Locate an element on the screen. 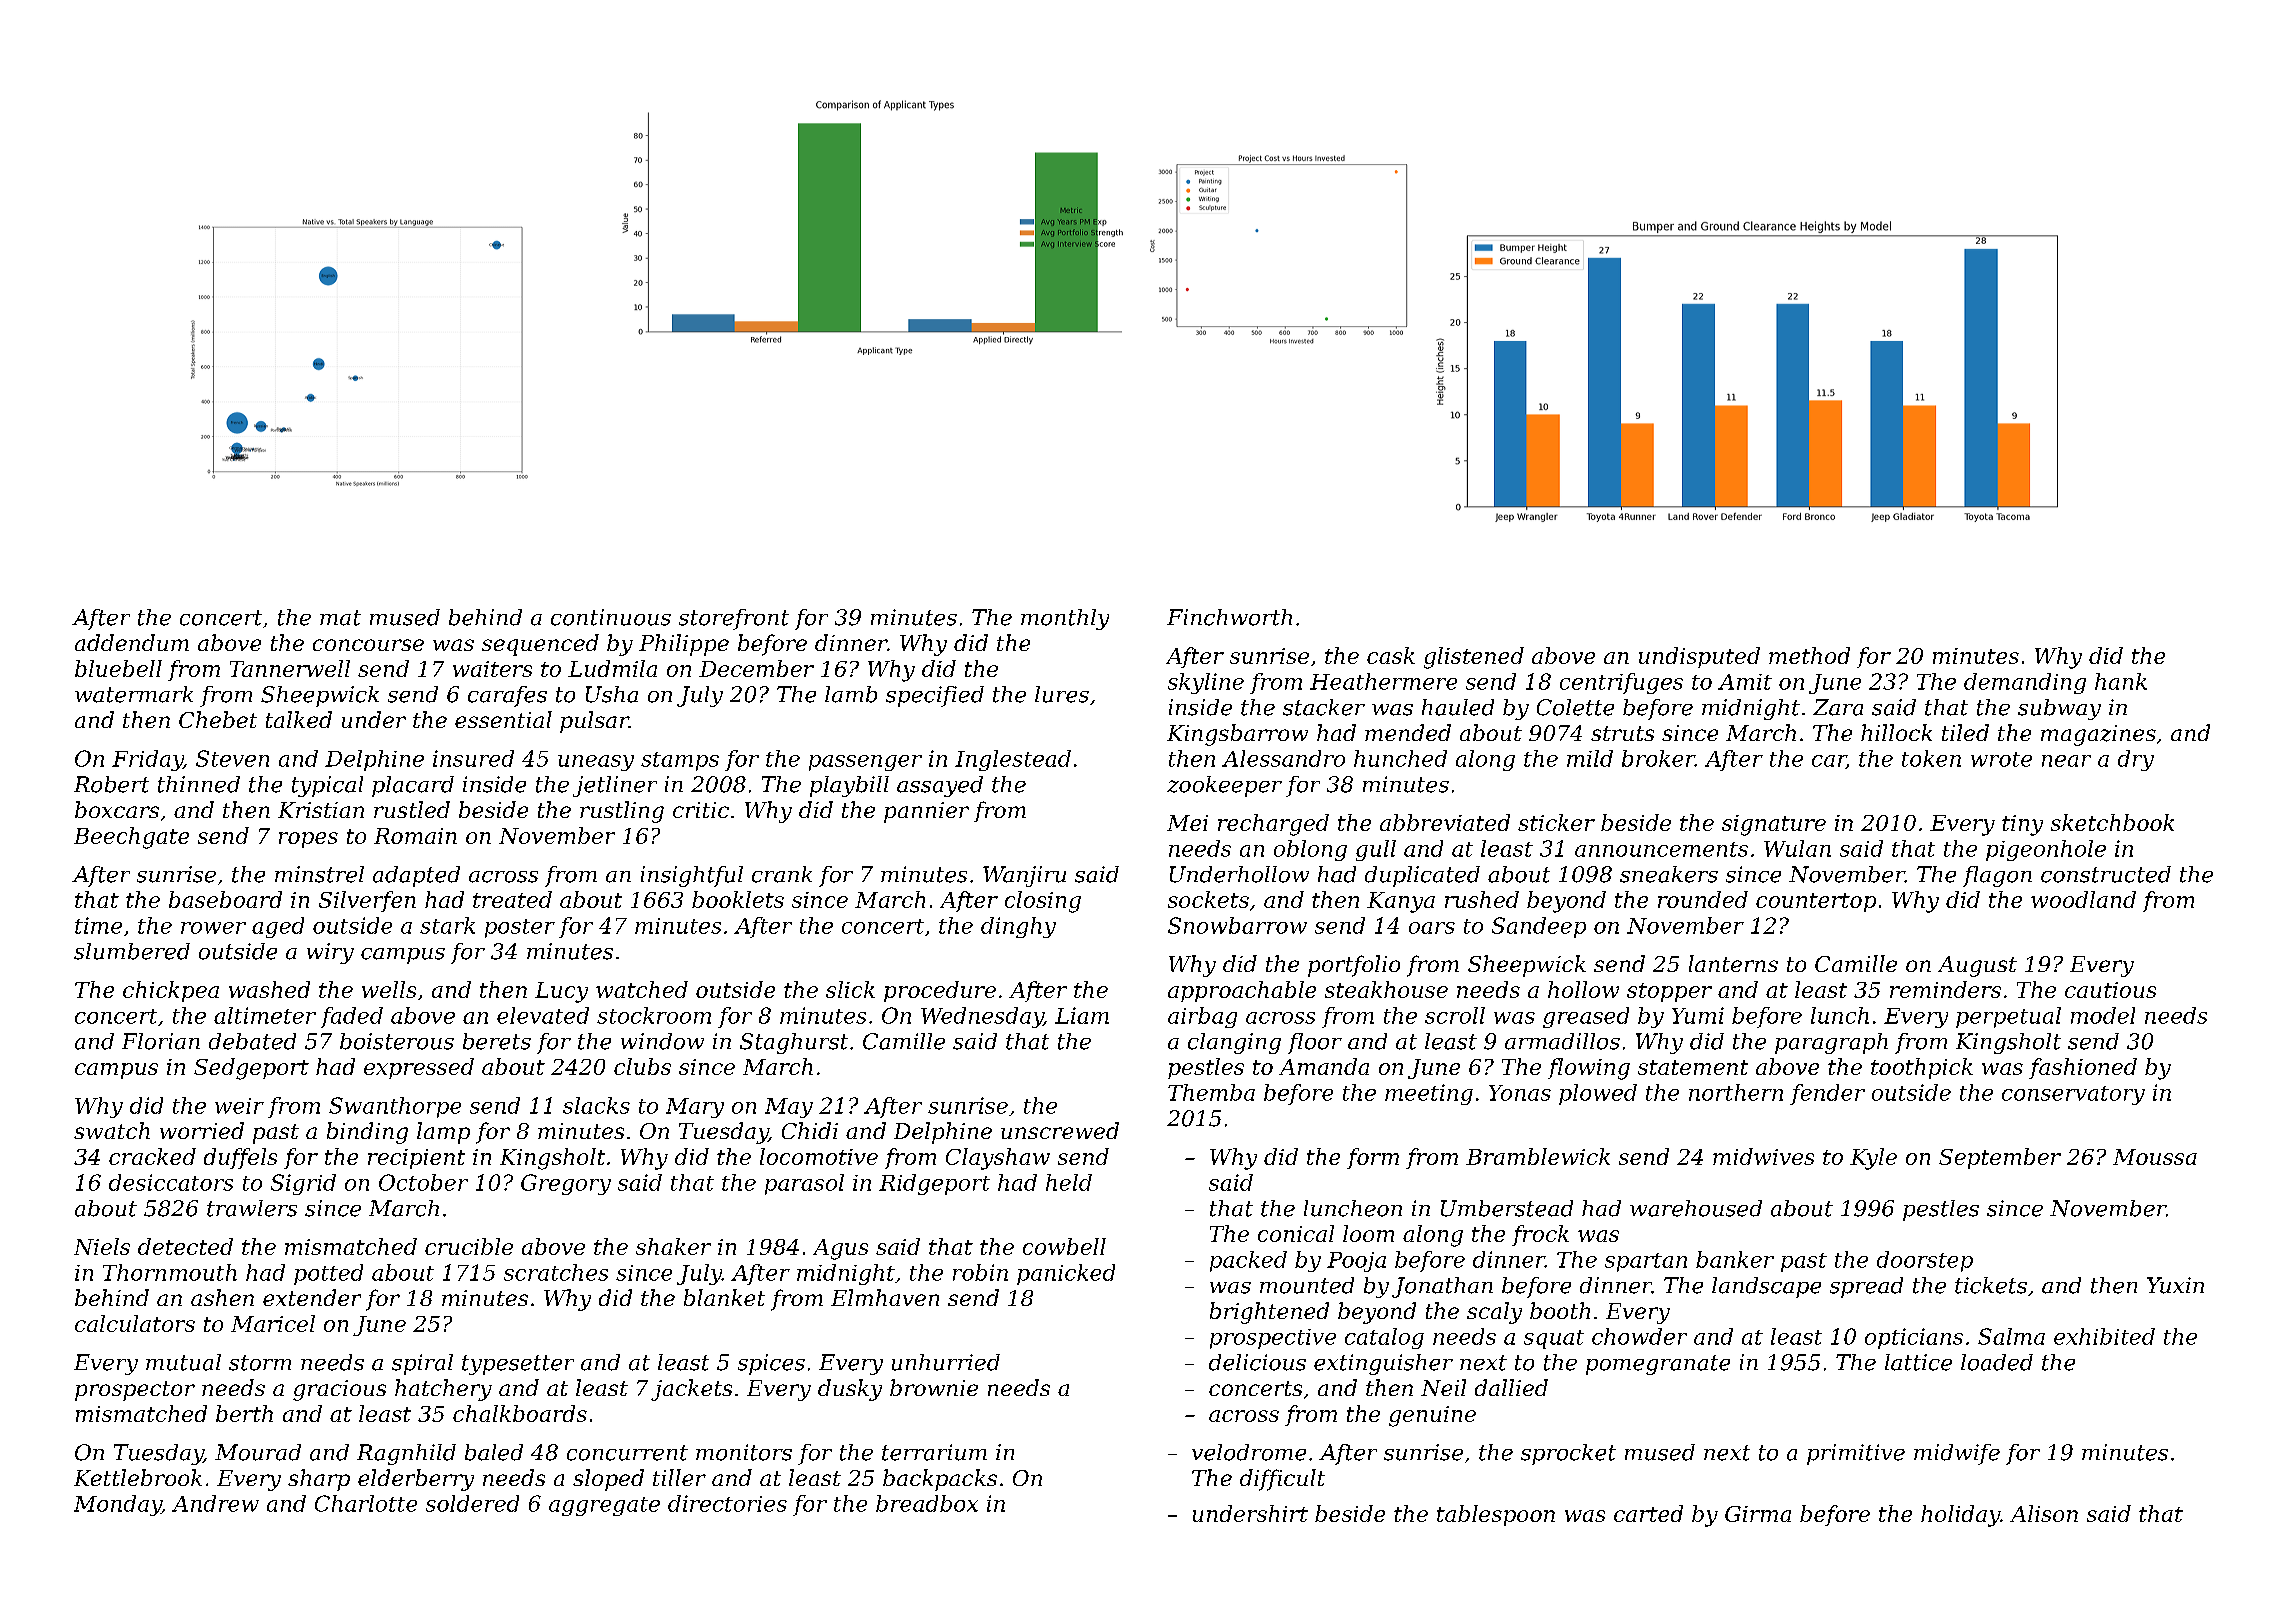 The image size is (2292, 1620). Finchworth is located at coordinates (1229, 617).
